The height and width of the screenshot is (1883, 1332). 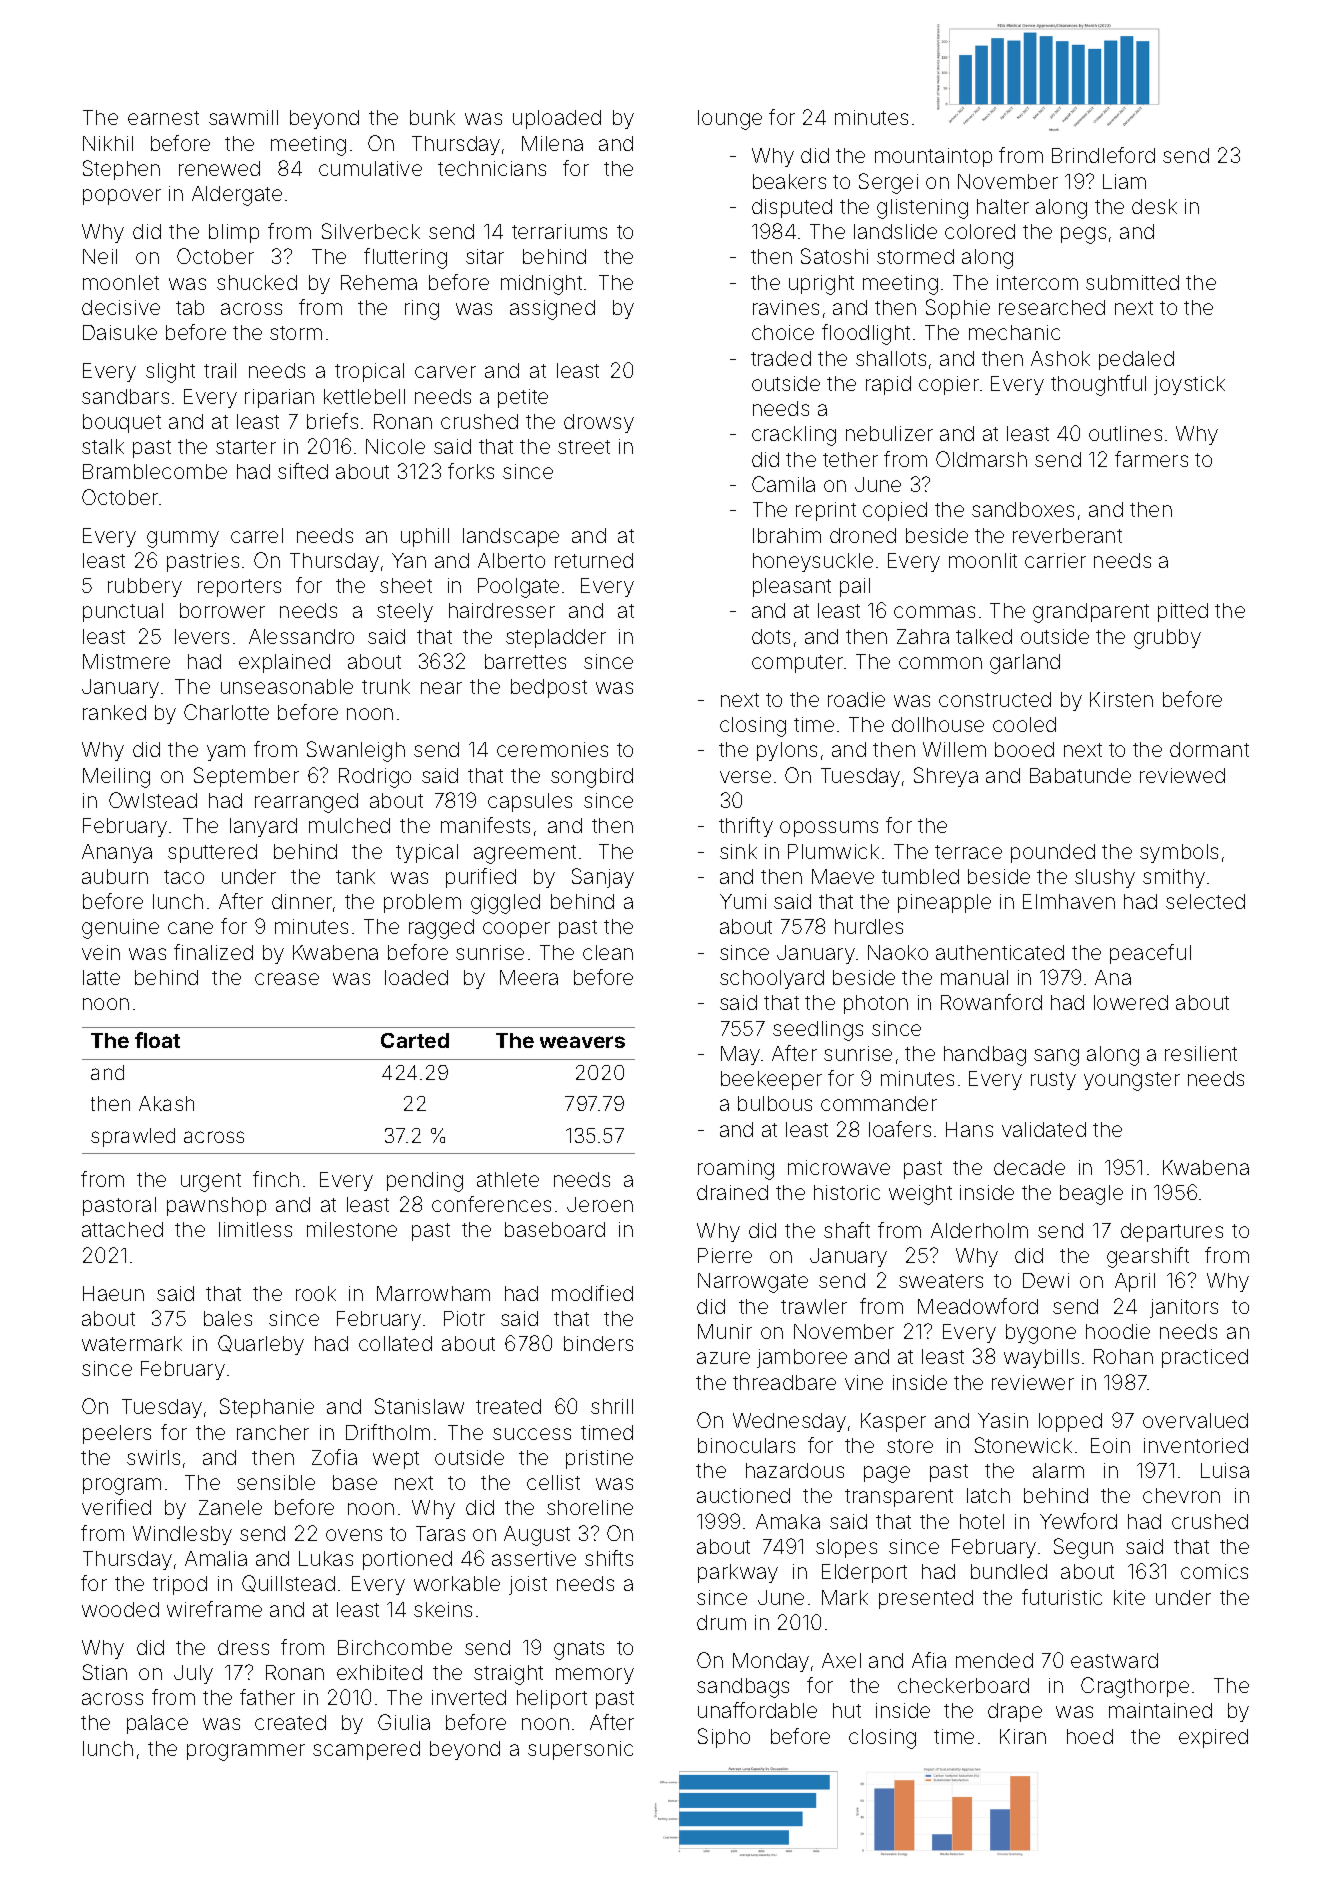 What do you see at coordinates (582, 1042) in the screenshot?
I see `weavers` at bounding box center [582, 1042].
